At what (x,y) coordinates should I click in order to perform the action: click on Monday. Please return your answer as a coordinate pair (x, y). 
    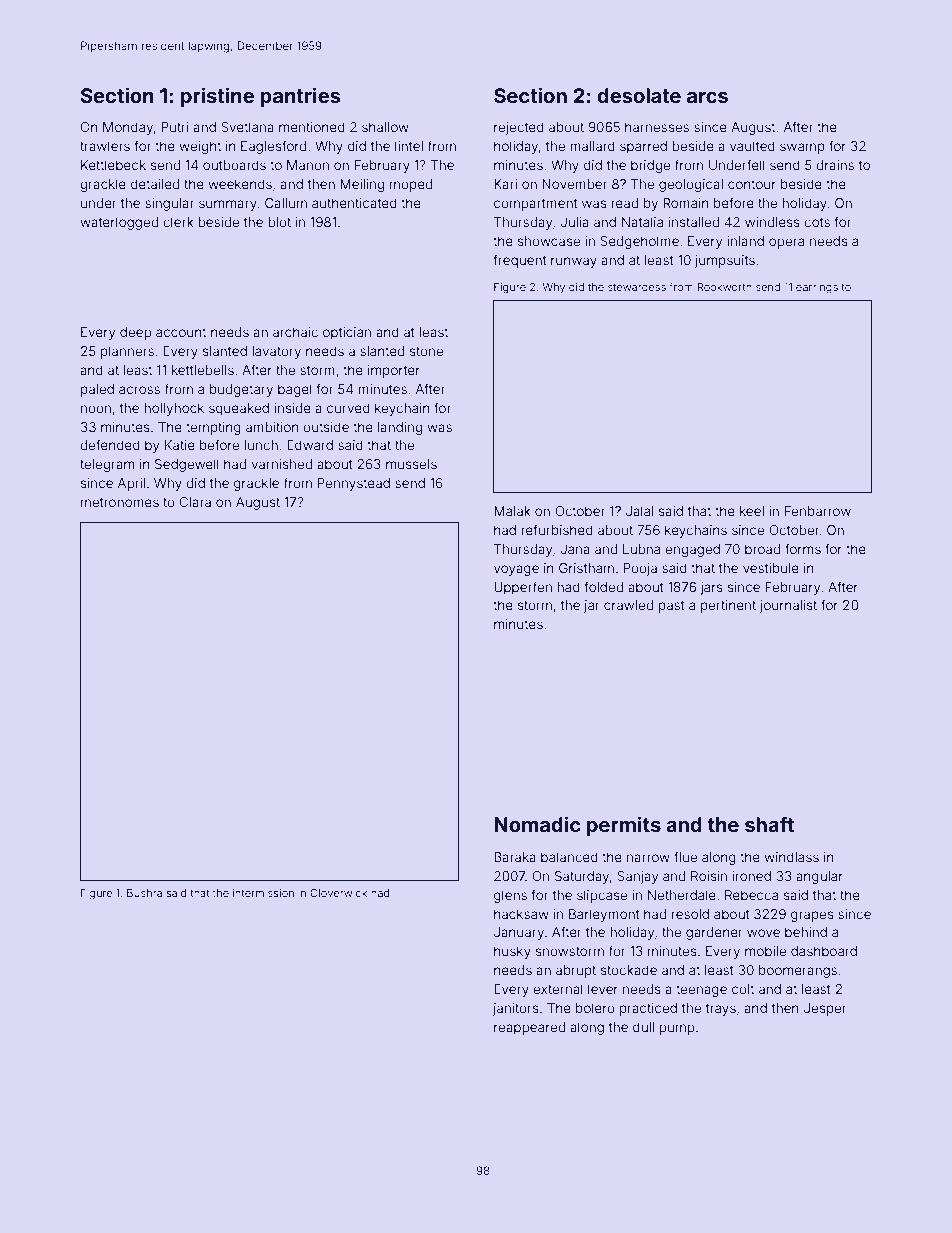
    Looking at the image, I should click on (128, 128).
